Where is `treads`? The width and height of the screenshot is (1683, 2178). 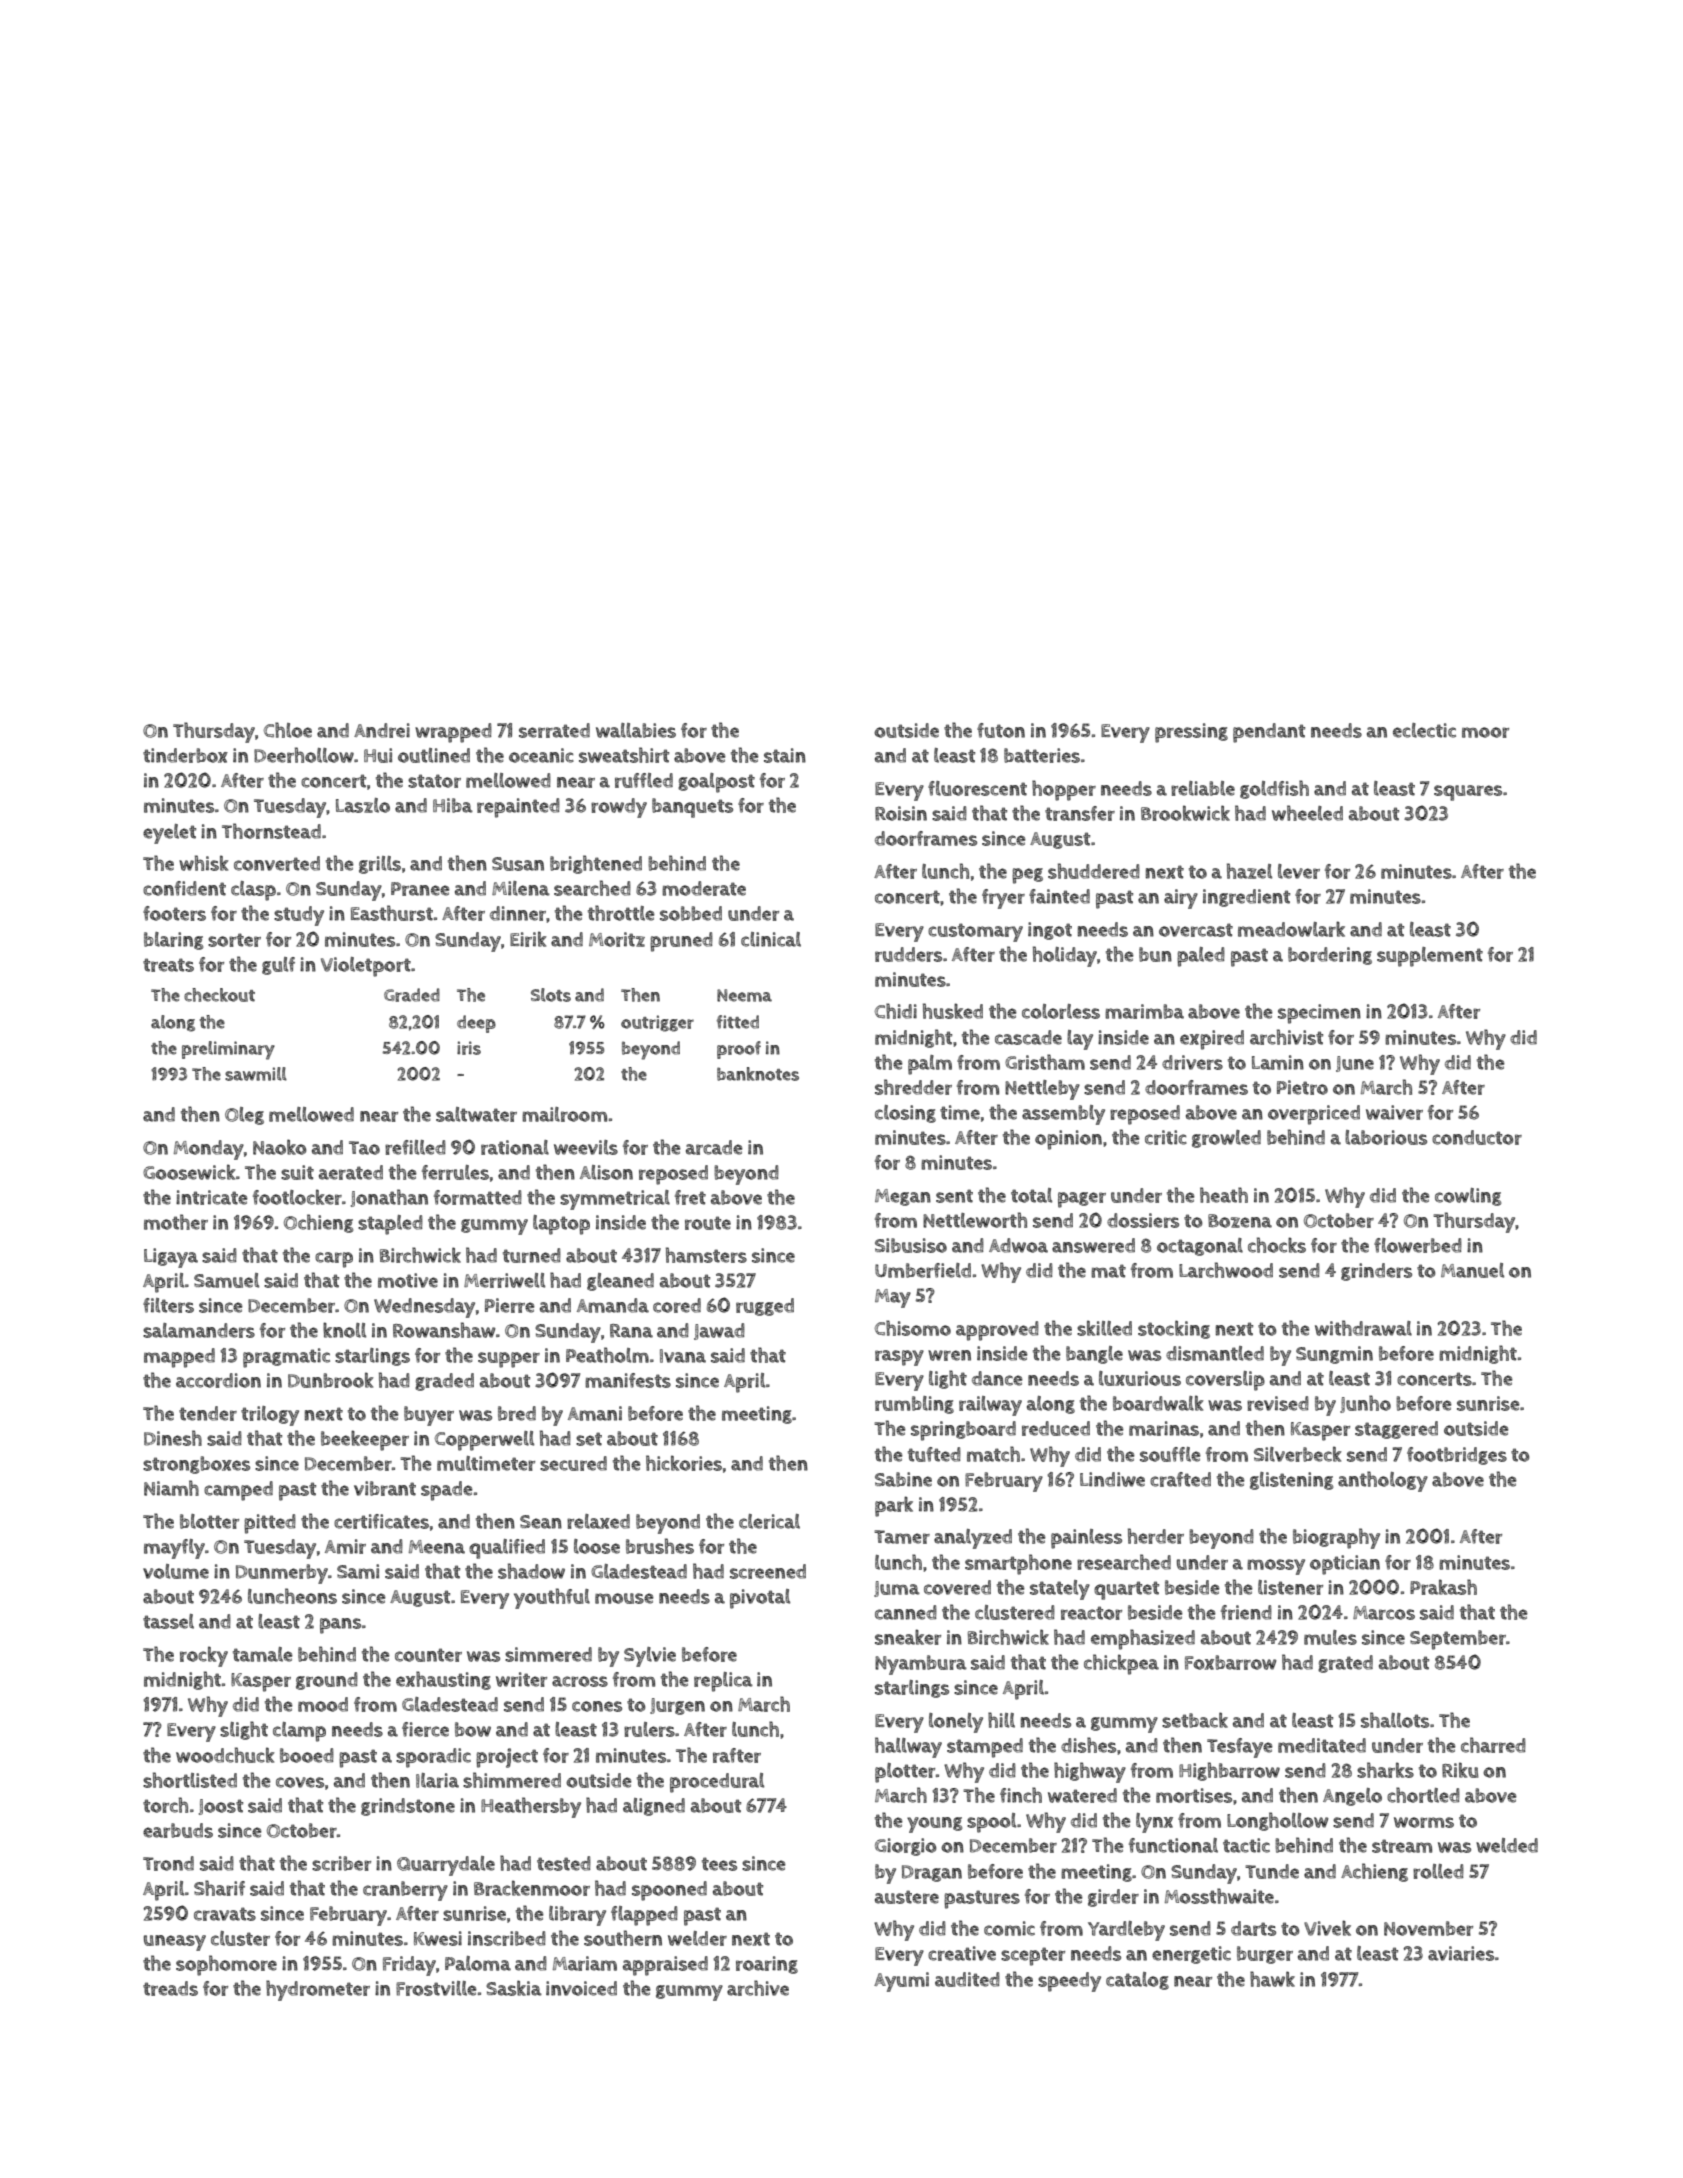
treads is located at coordinates (170, 1988).
